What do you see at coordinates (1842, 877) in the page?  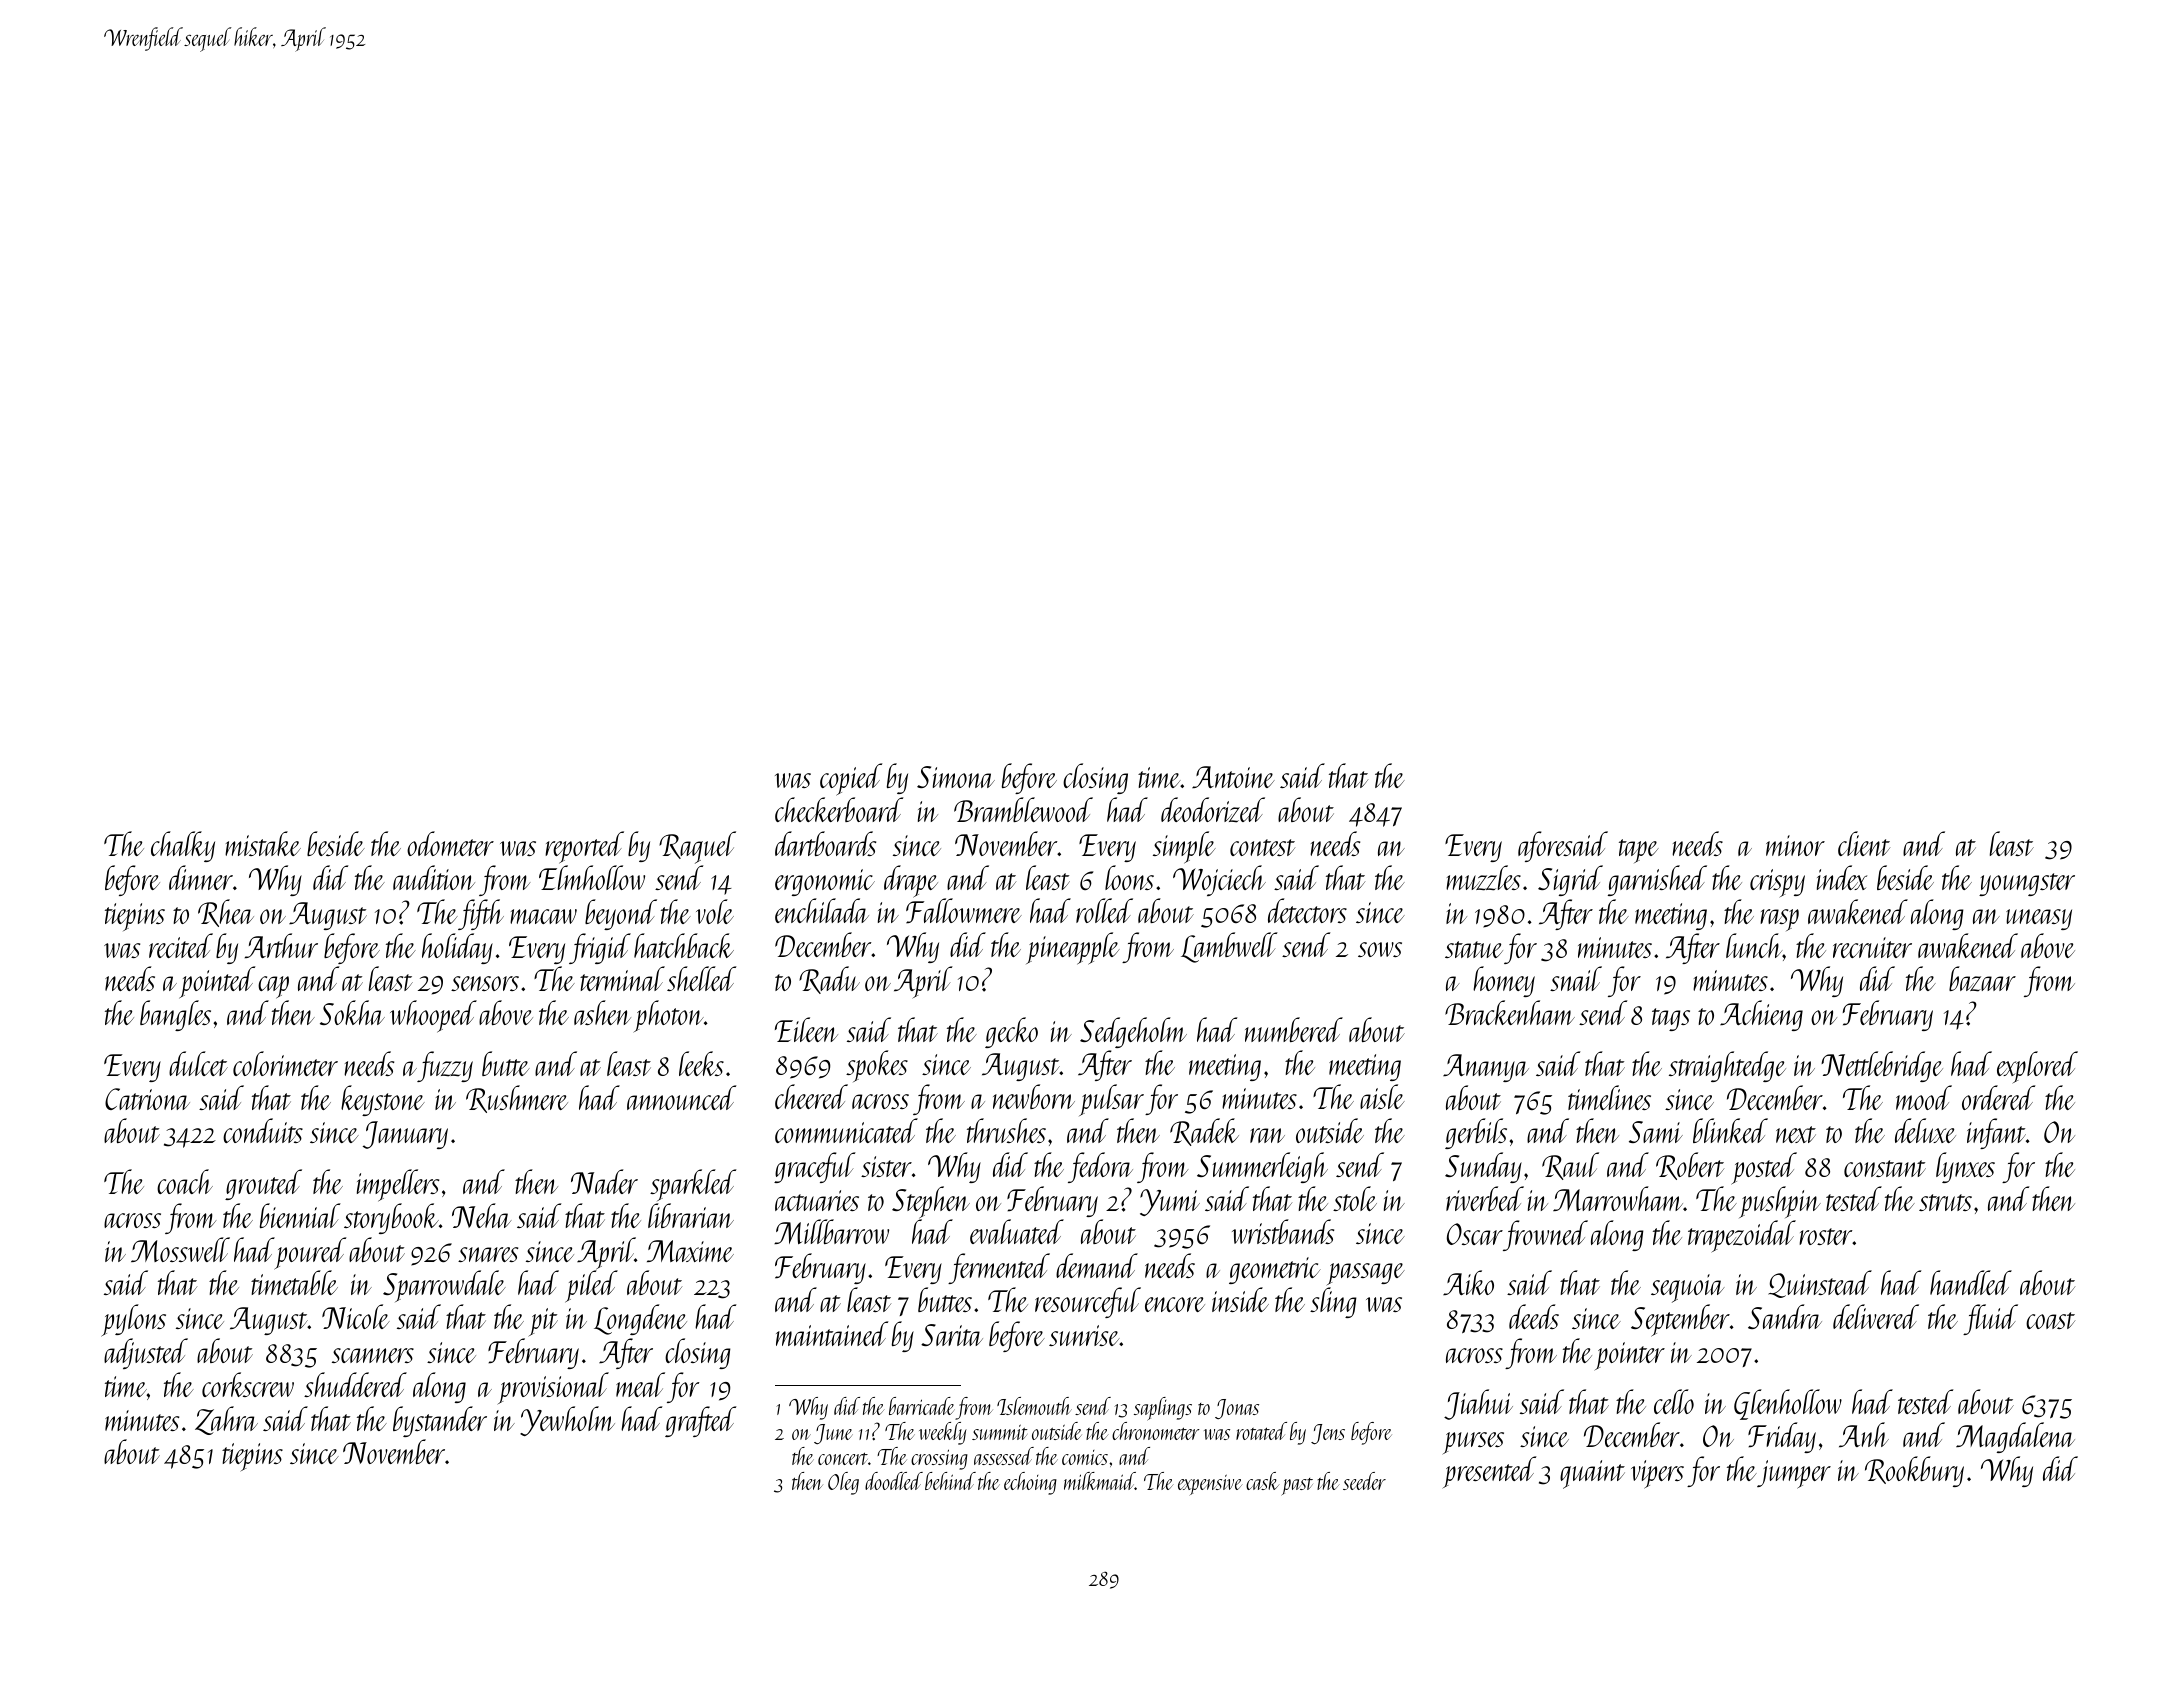 I see `index` at bounding box center [1842, 877].
